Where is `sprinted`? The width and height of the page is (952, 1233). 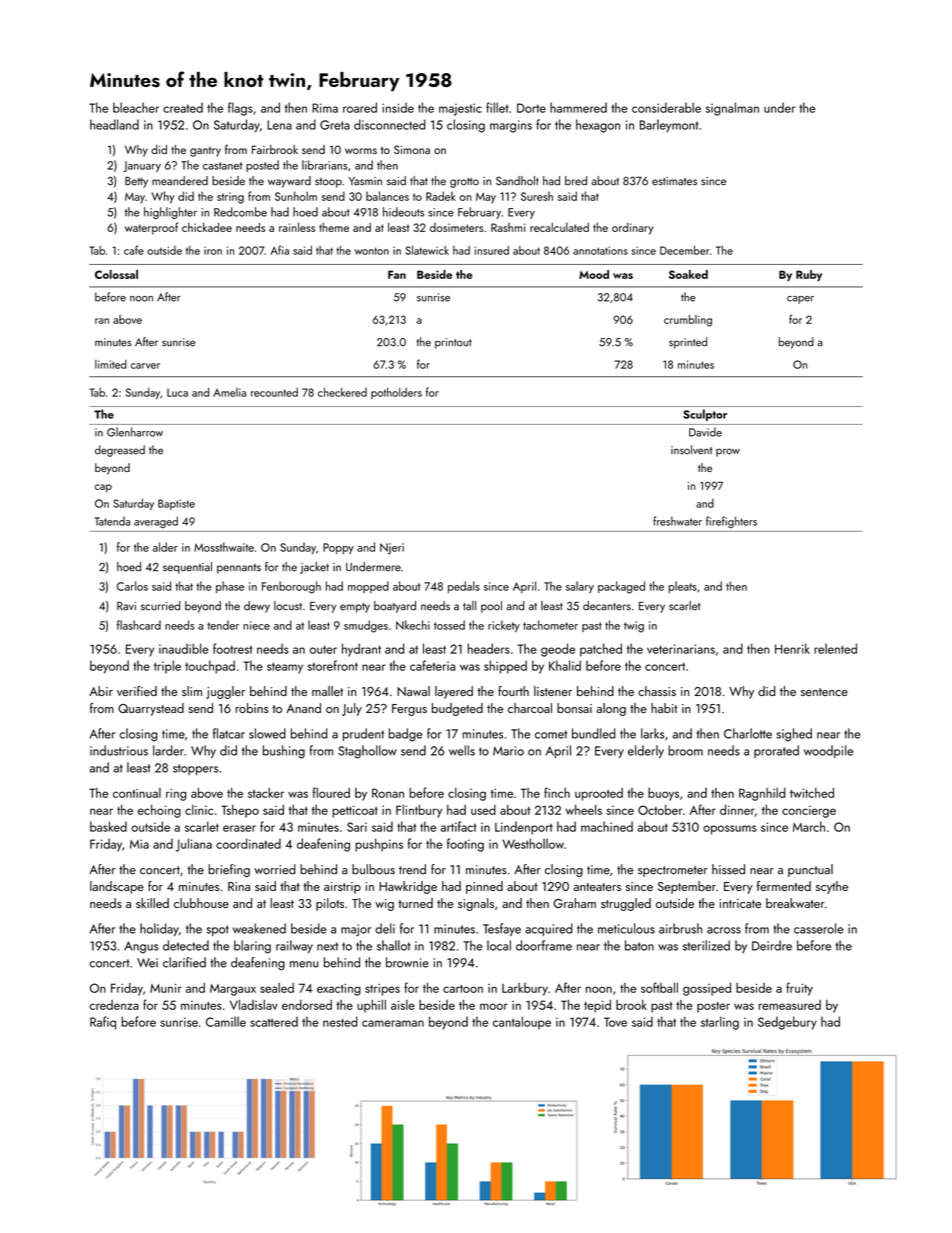
sprinted is located at coordinates (688, 343).
